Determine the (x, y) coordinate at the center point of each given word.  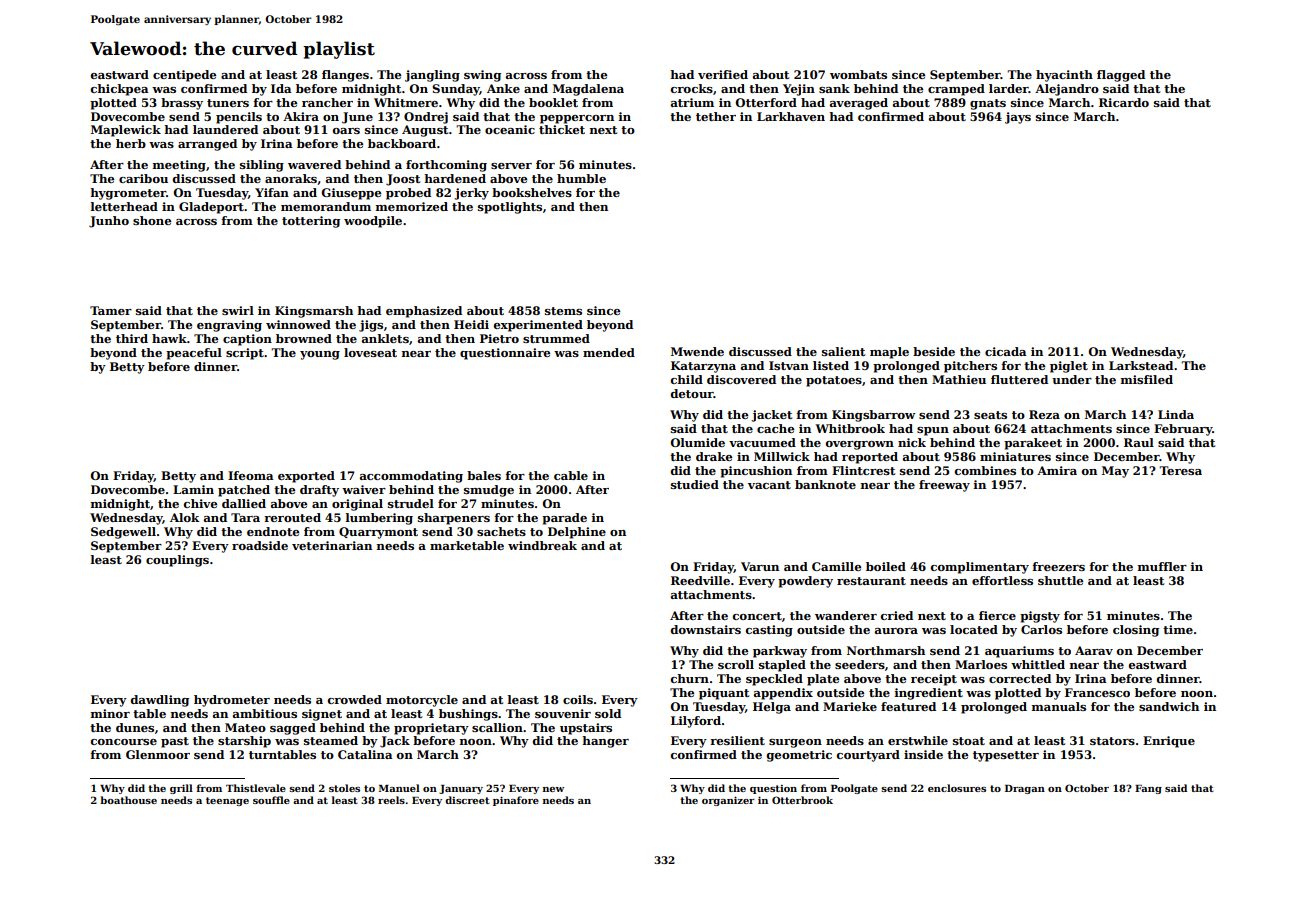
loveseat (370, 352)
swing (482, 76)
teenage (227, 801)
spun (933, 431)
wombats (858, 74)
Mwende (697, 351)
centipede (184, 76)
